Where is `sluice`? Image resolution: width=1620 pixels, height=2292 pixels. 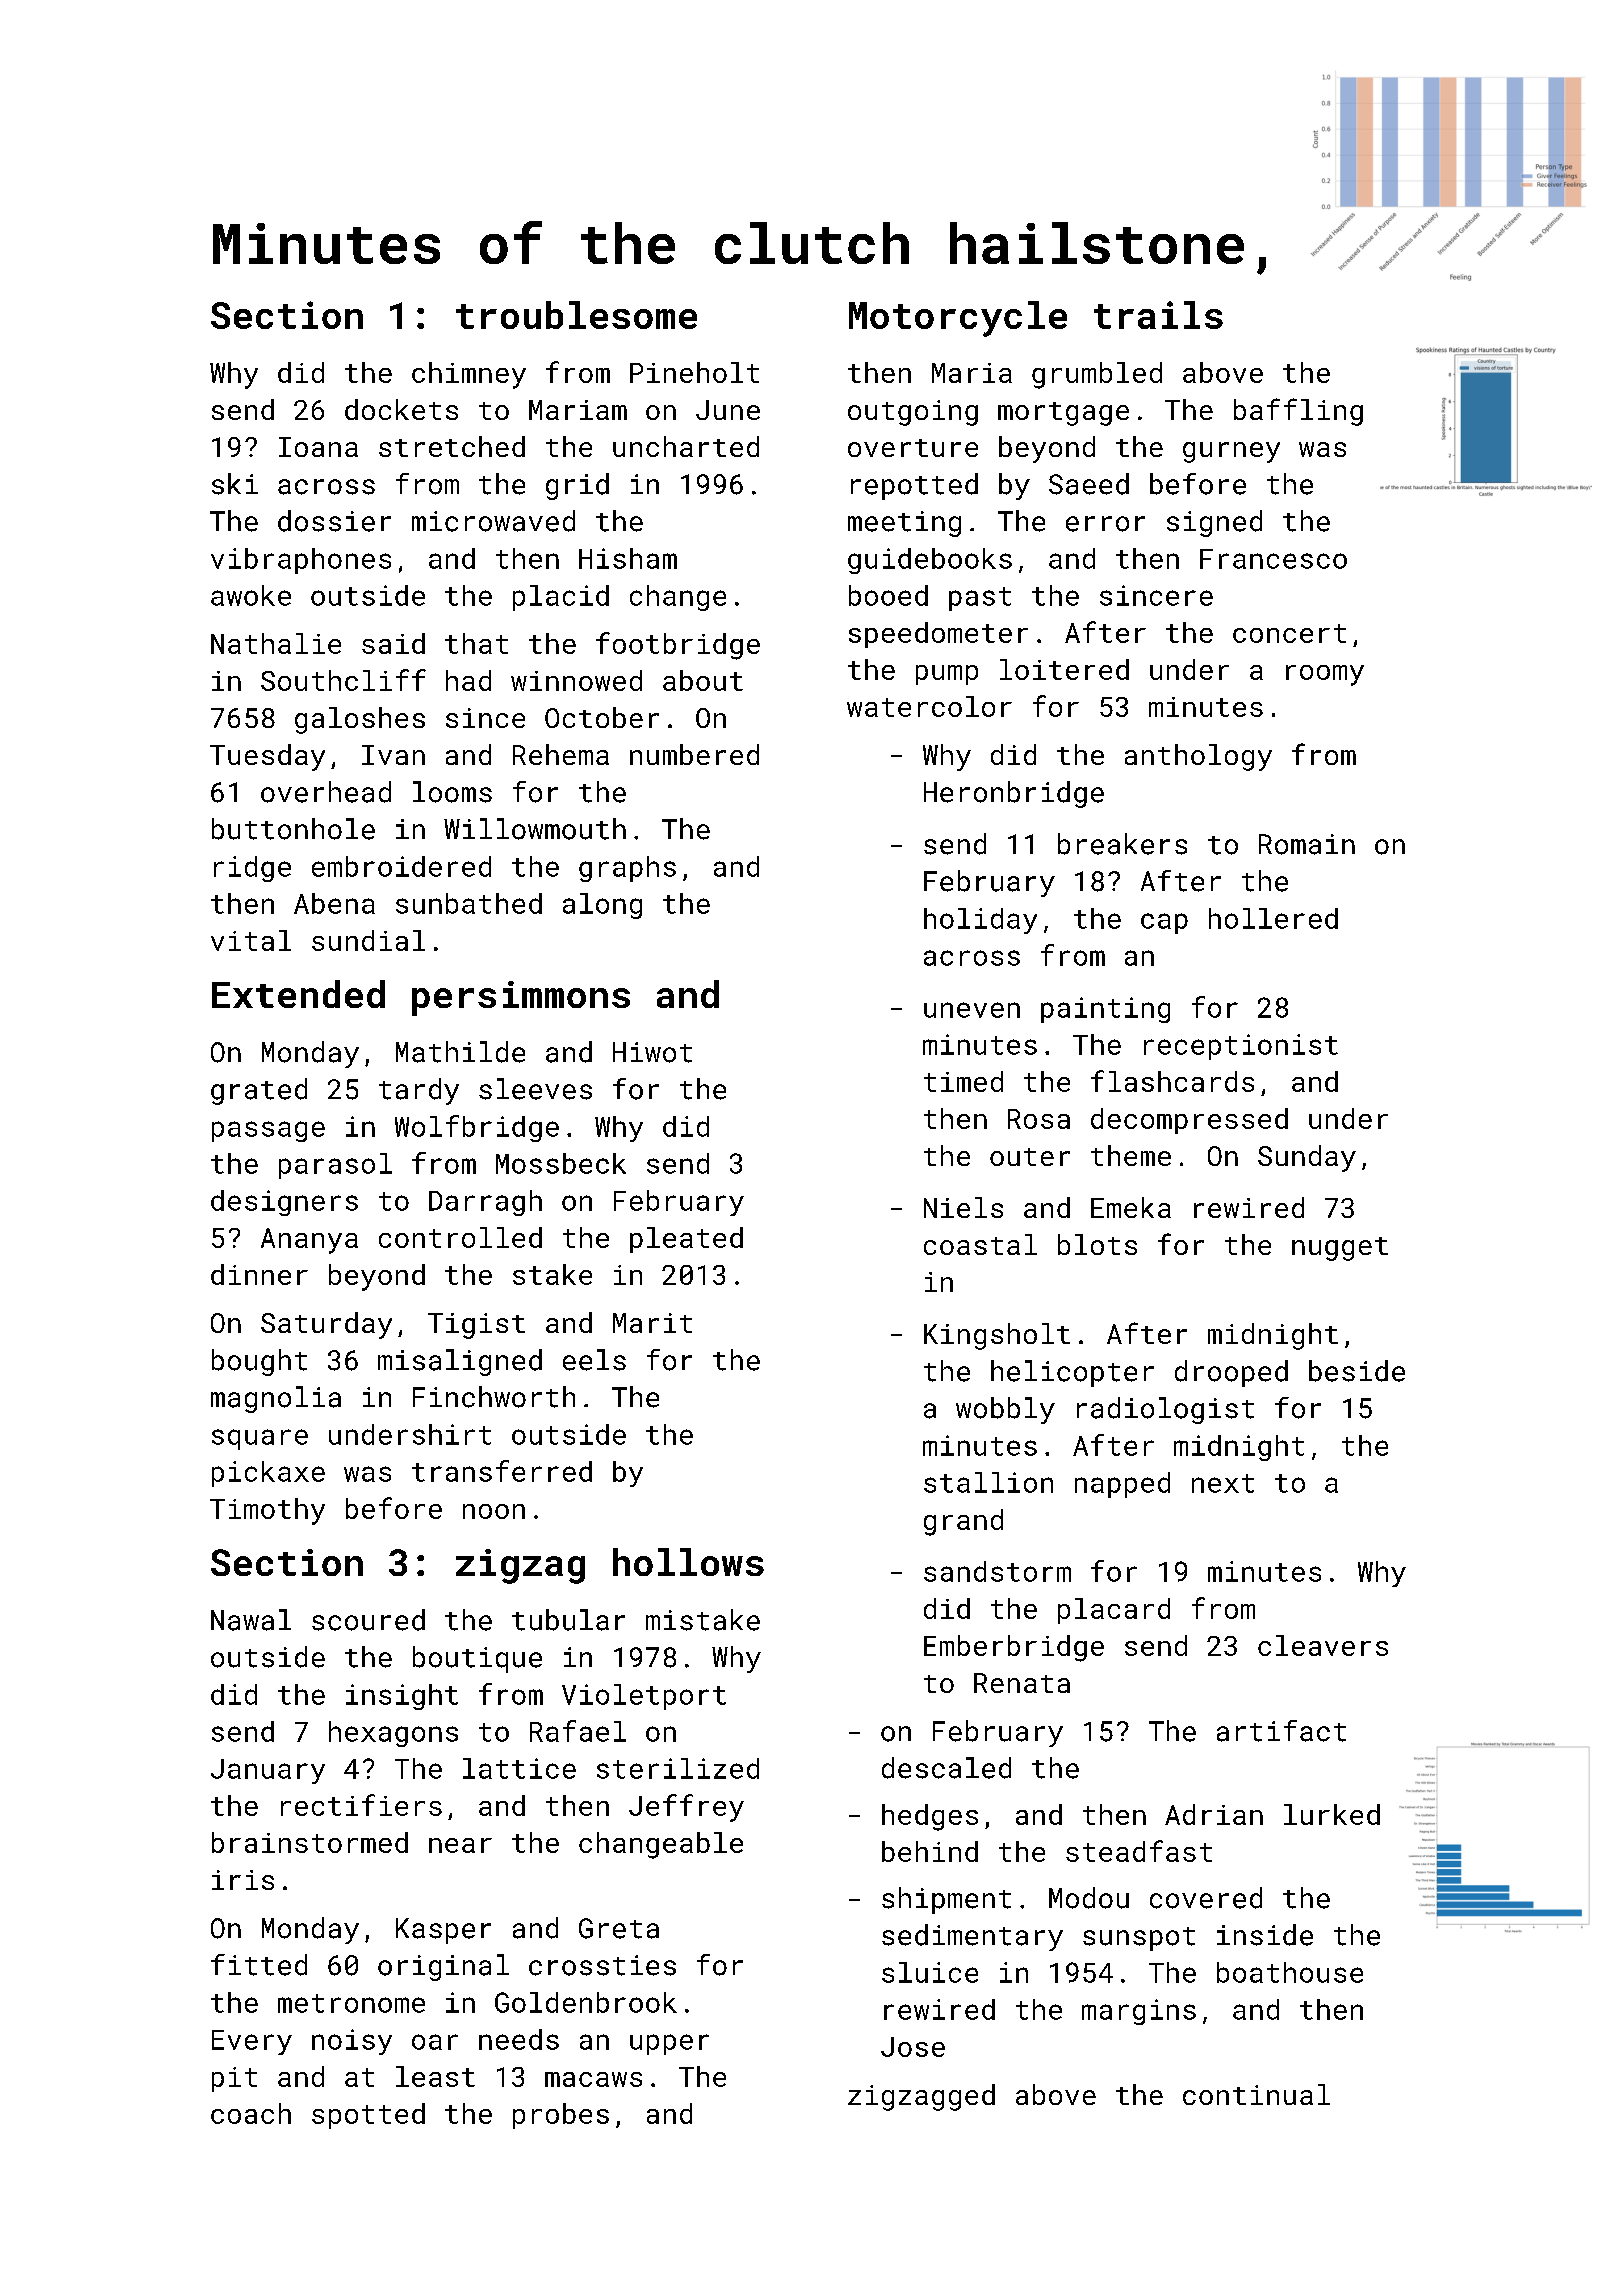 sluice is located at coordinates (930, 1972).
